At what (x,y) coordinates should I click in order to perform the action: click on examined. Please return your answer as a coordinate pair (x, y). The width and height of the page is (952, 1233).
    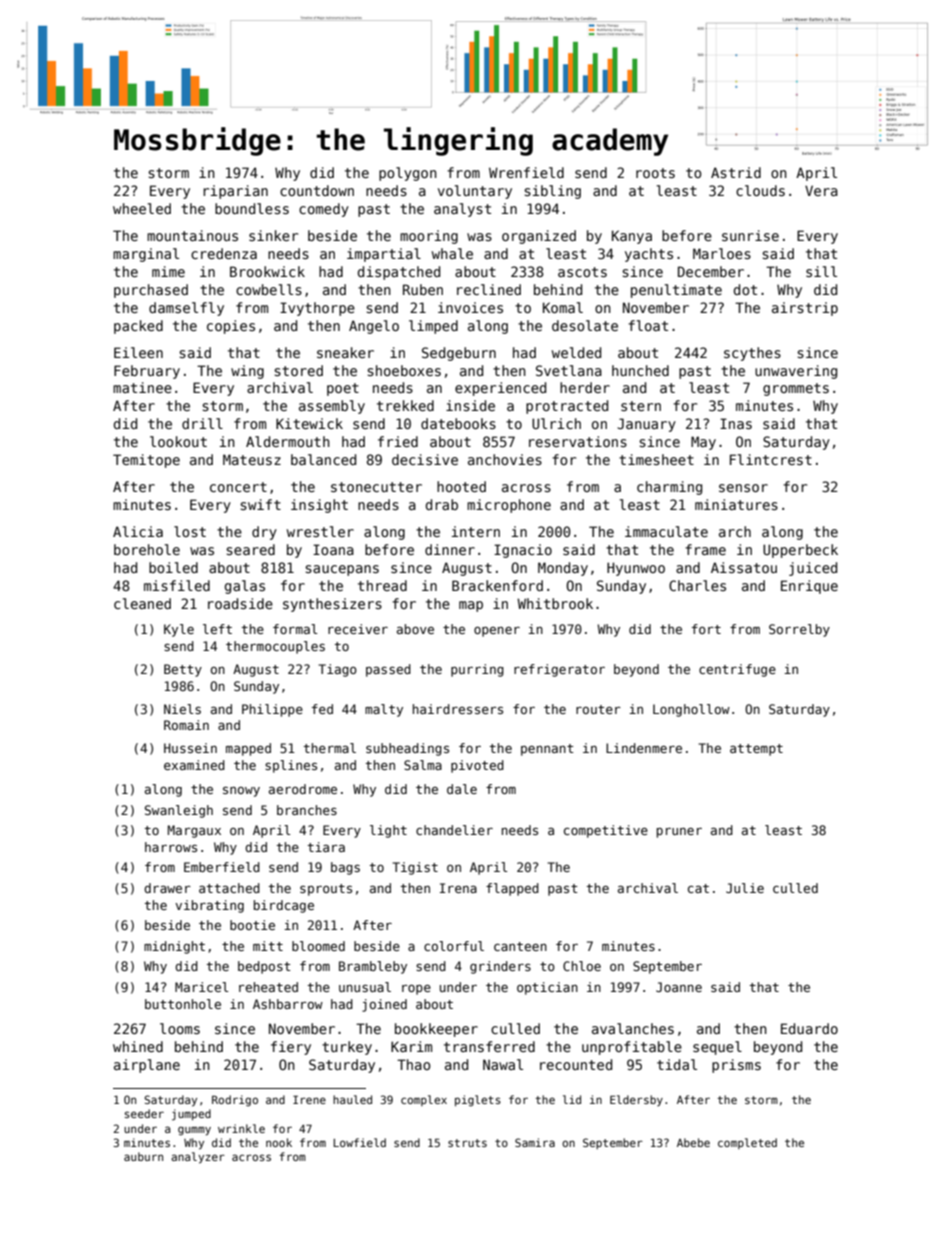
    Looking at the image, I should click on (194, 765).
